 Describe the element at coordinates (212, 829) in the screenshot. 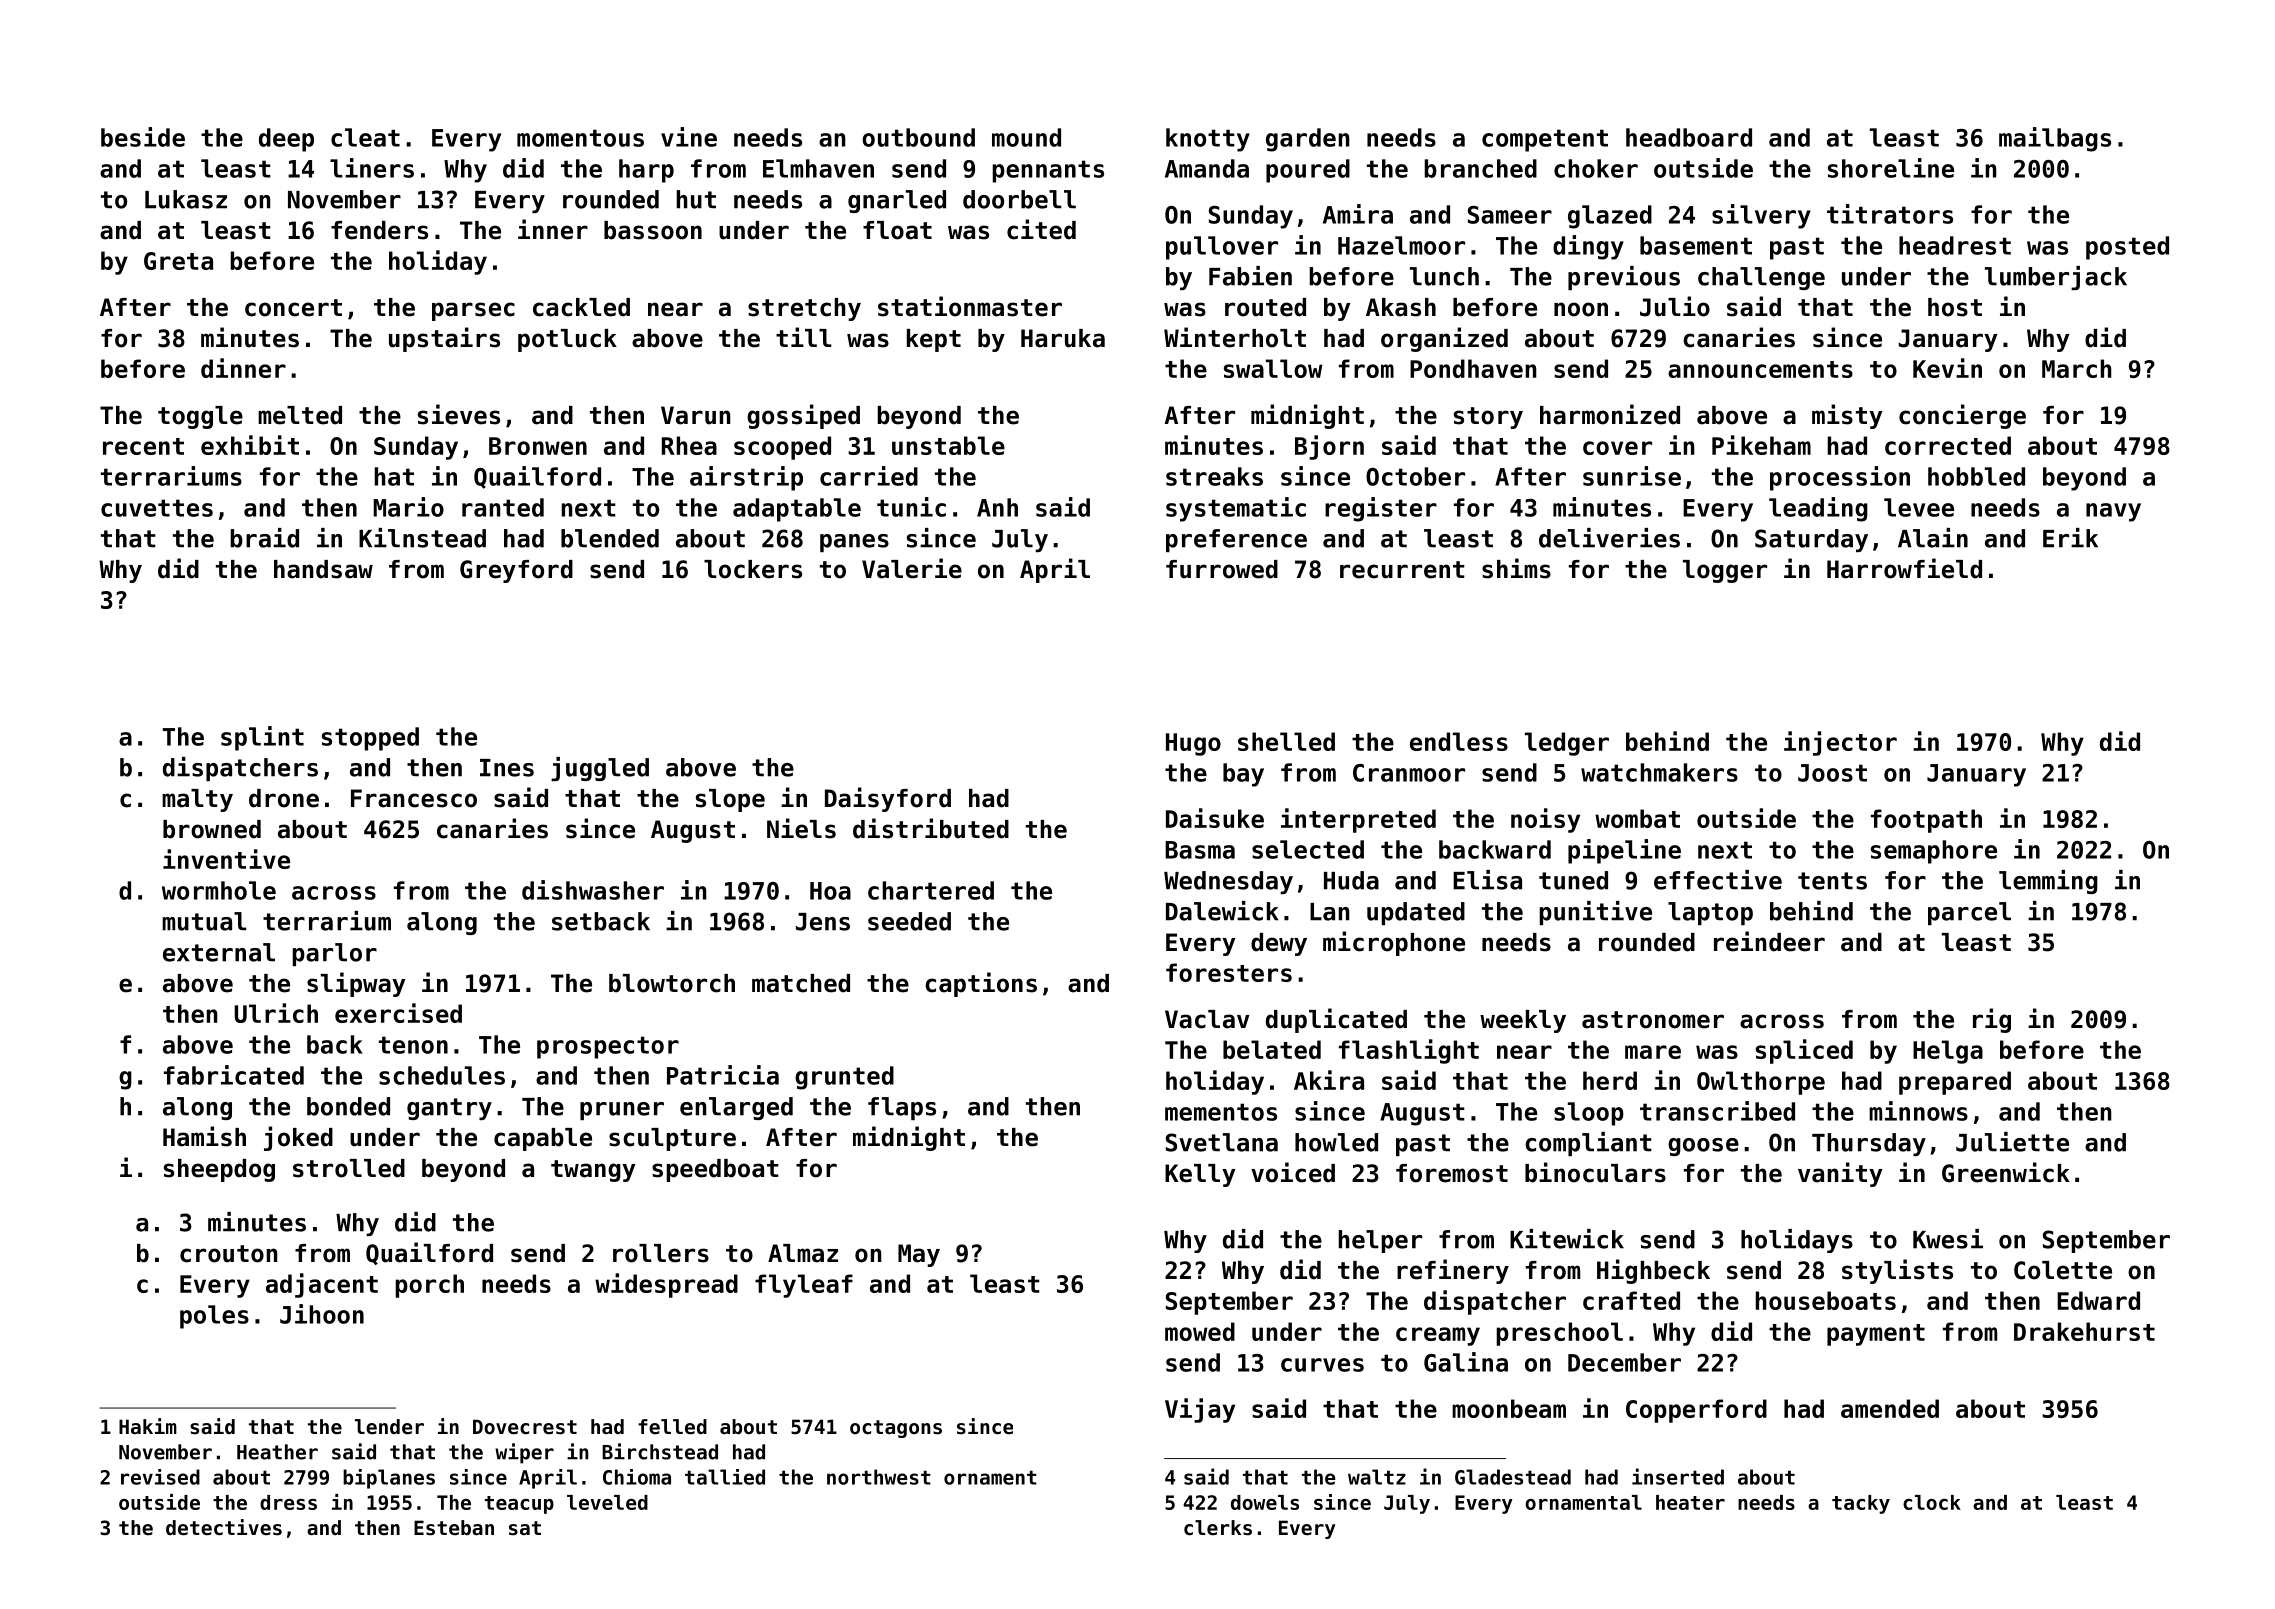

I see `browned` at that location.
